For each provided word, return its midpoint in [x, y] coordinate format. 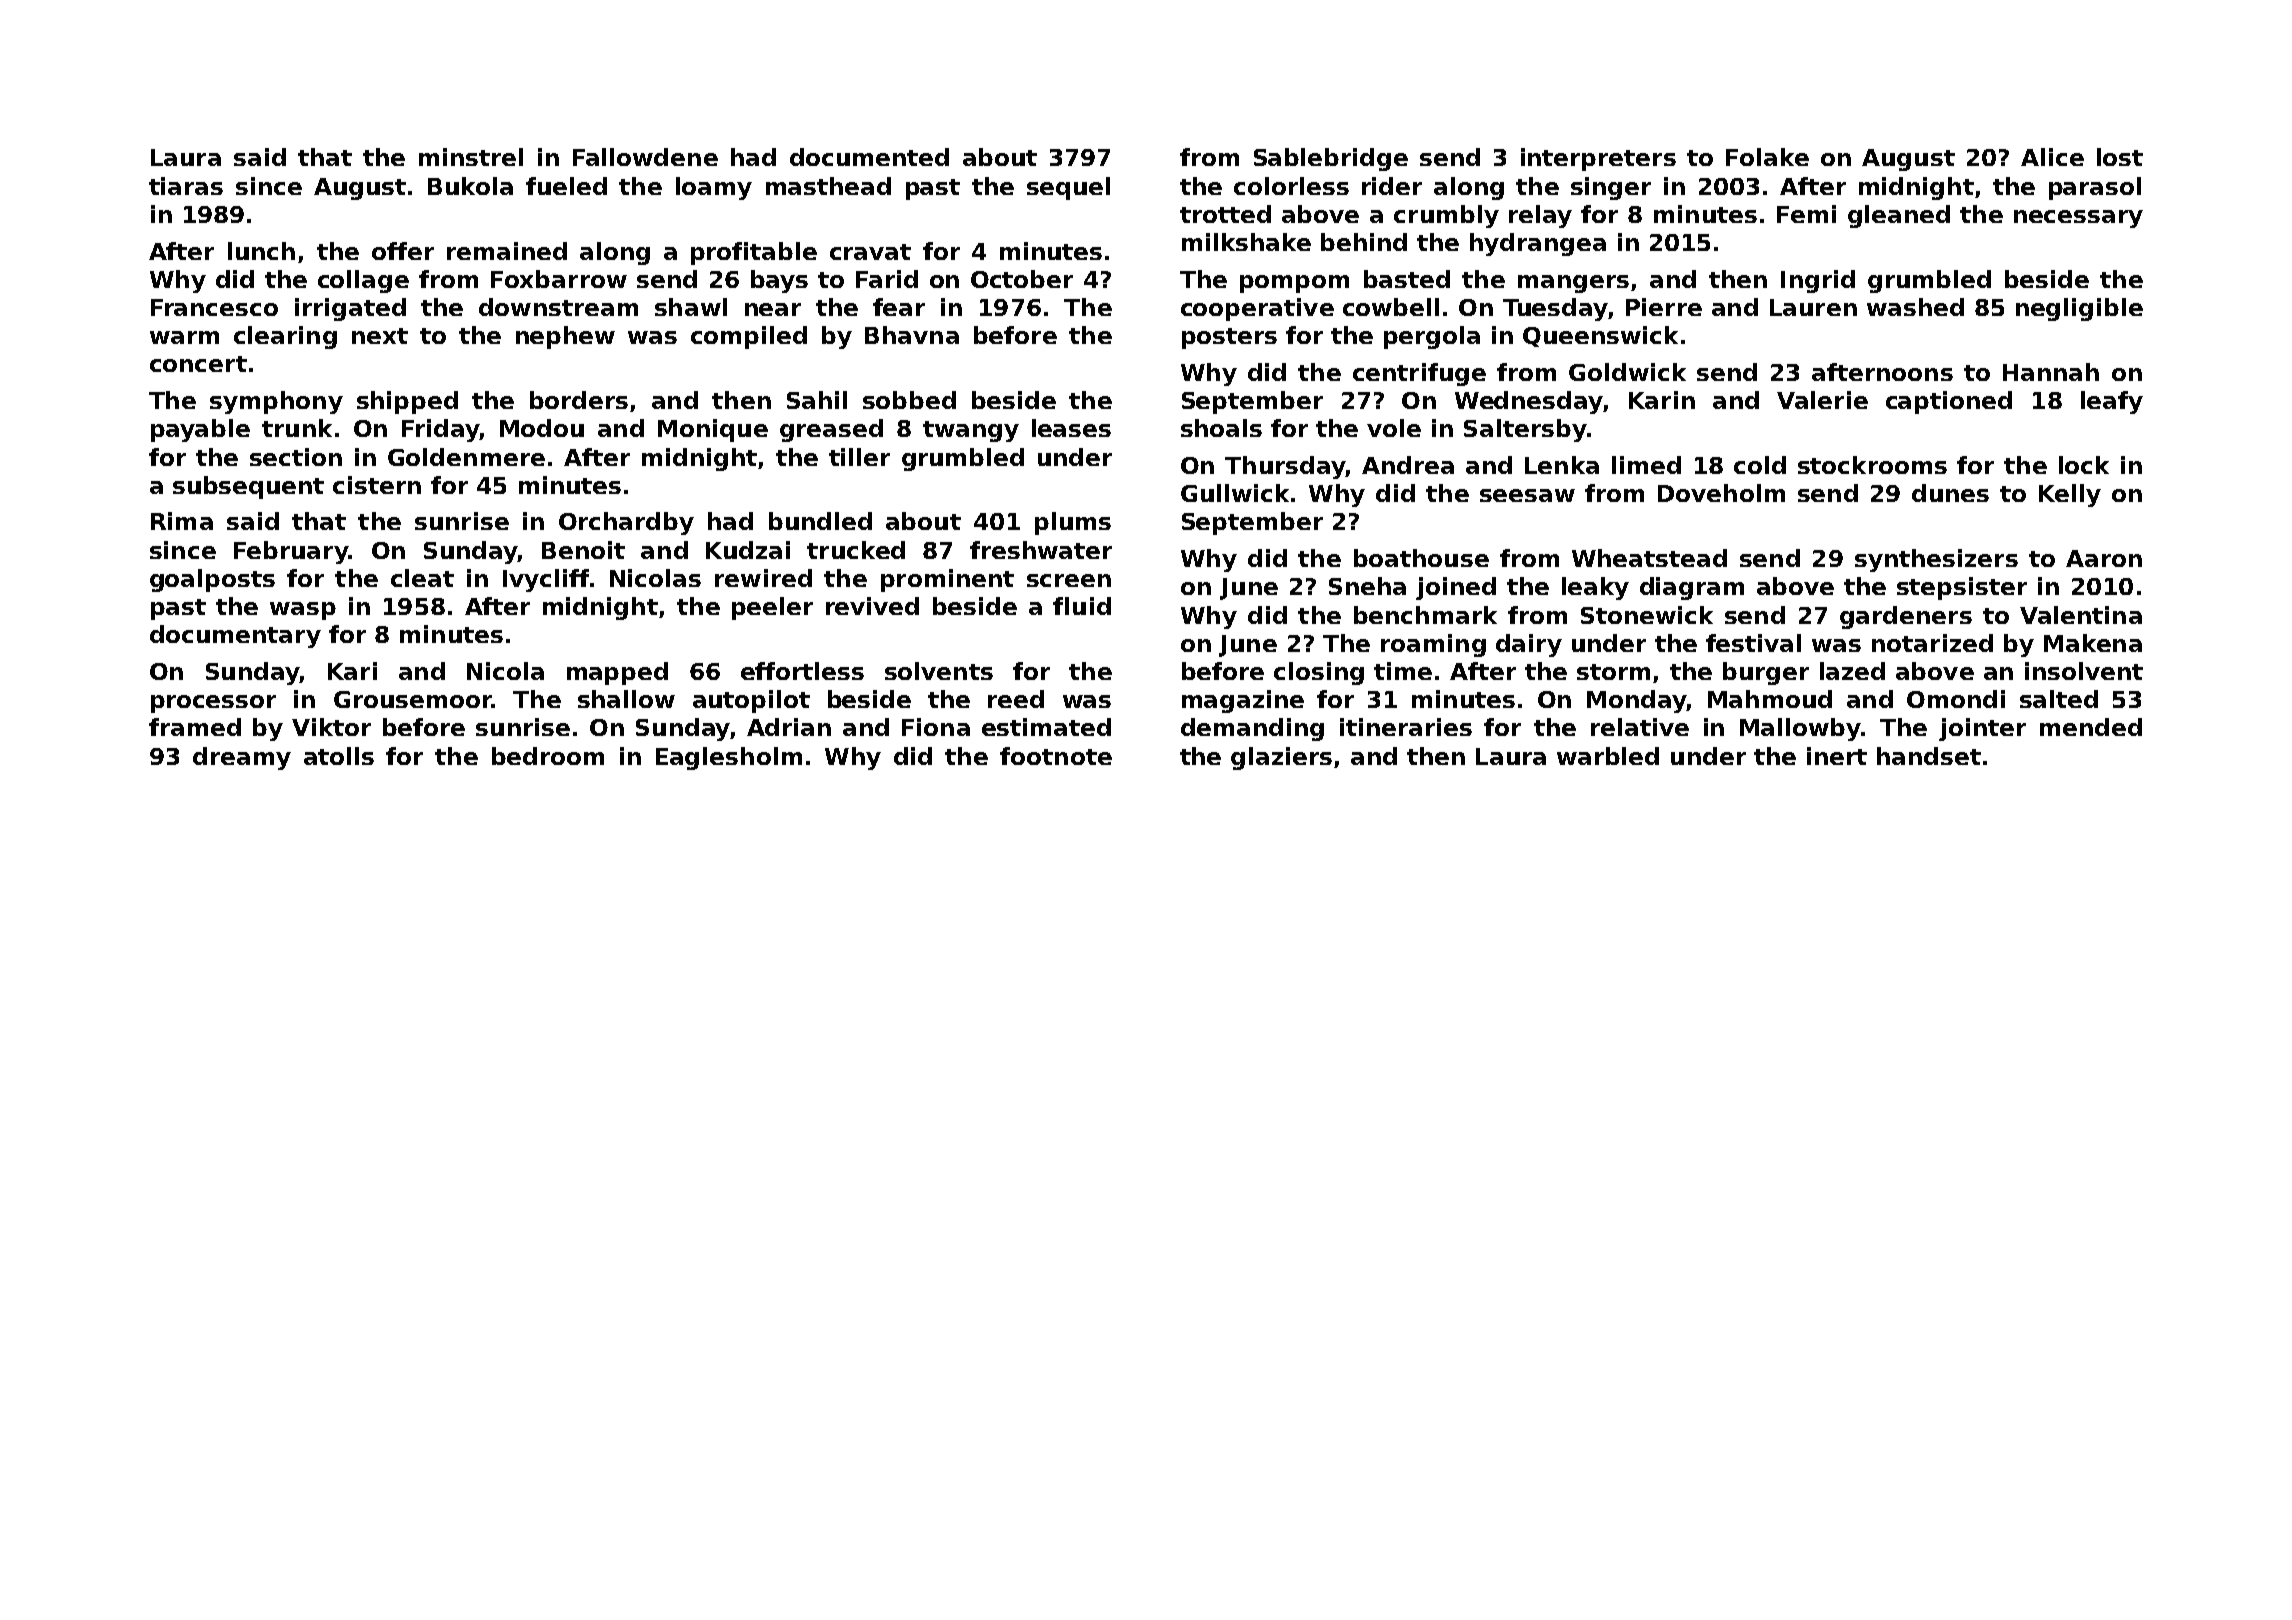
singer [1611, 188]
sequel [1068, 188]
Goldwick [1627, 372]
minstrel [471, 157]
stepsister [1962, 588]
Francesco [214, 307]
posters [1229, 338]
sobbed [909, 400]
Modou [542, 428]
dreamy [242, 758]
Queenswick [1600, 336]
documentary [235, 636]
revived [872, 606]
